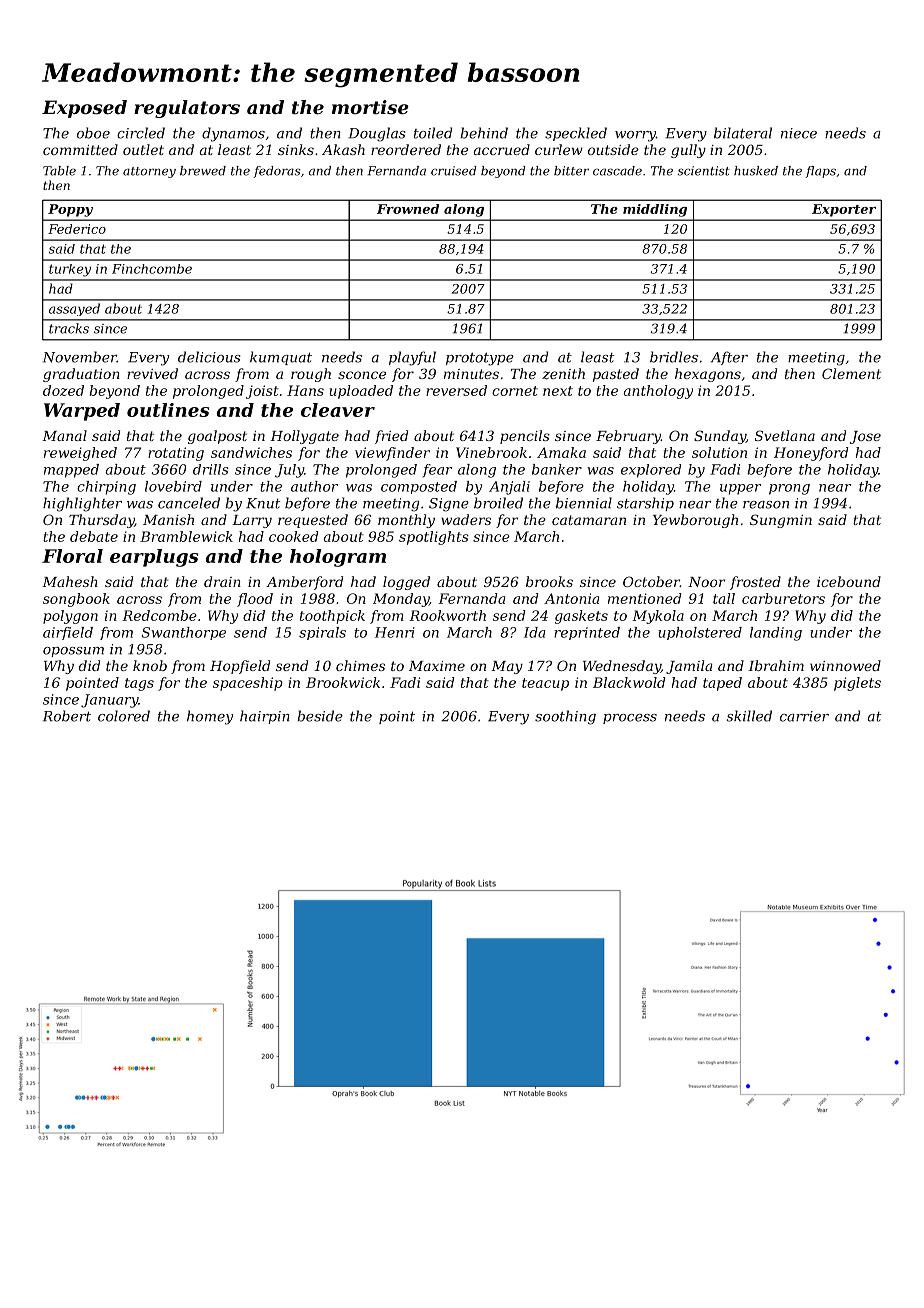  What do you see at coordinates (589, 520) in the screenshot?
I see `catamaran` at bounding box center [589, 520].
